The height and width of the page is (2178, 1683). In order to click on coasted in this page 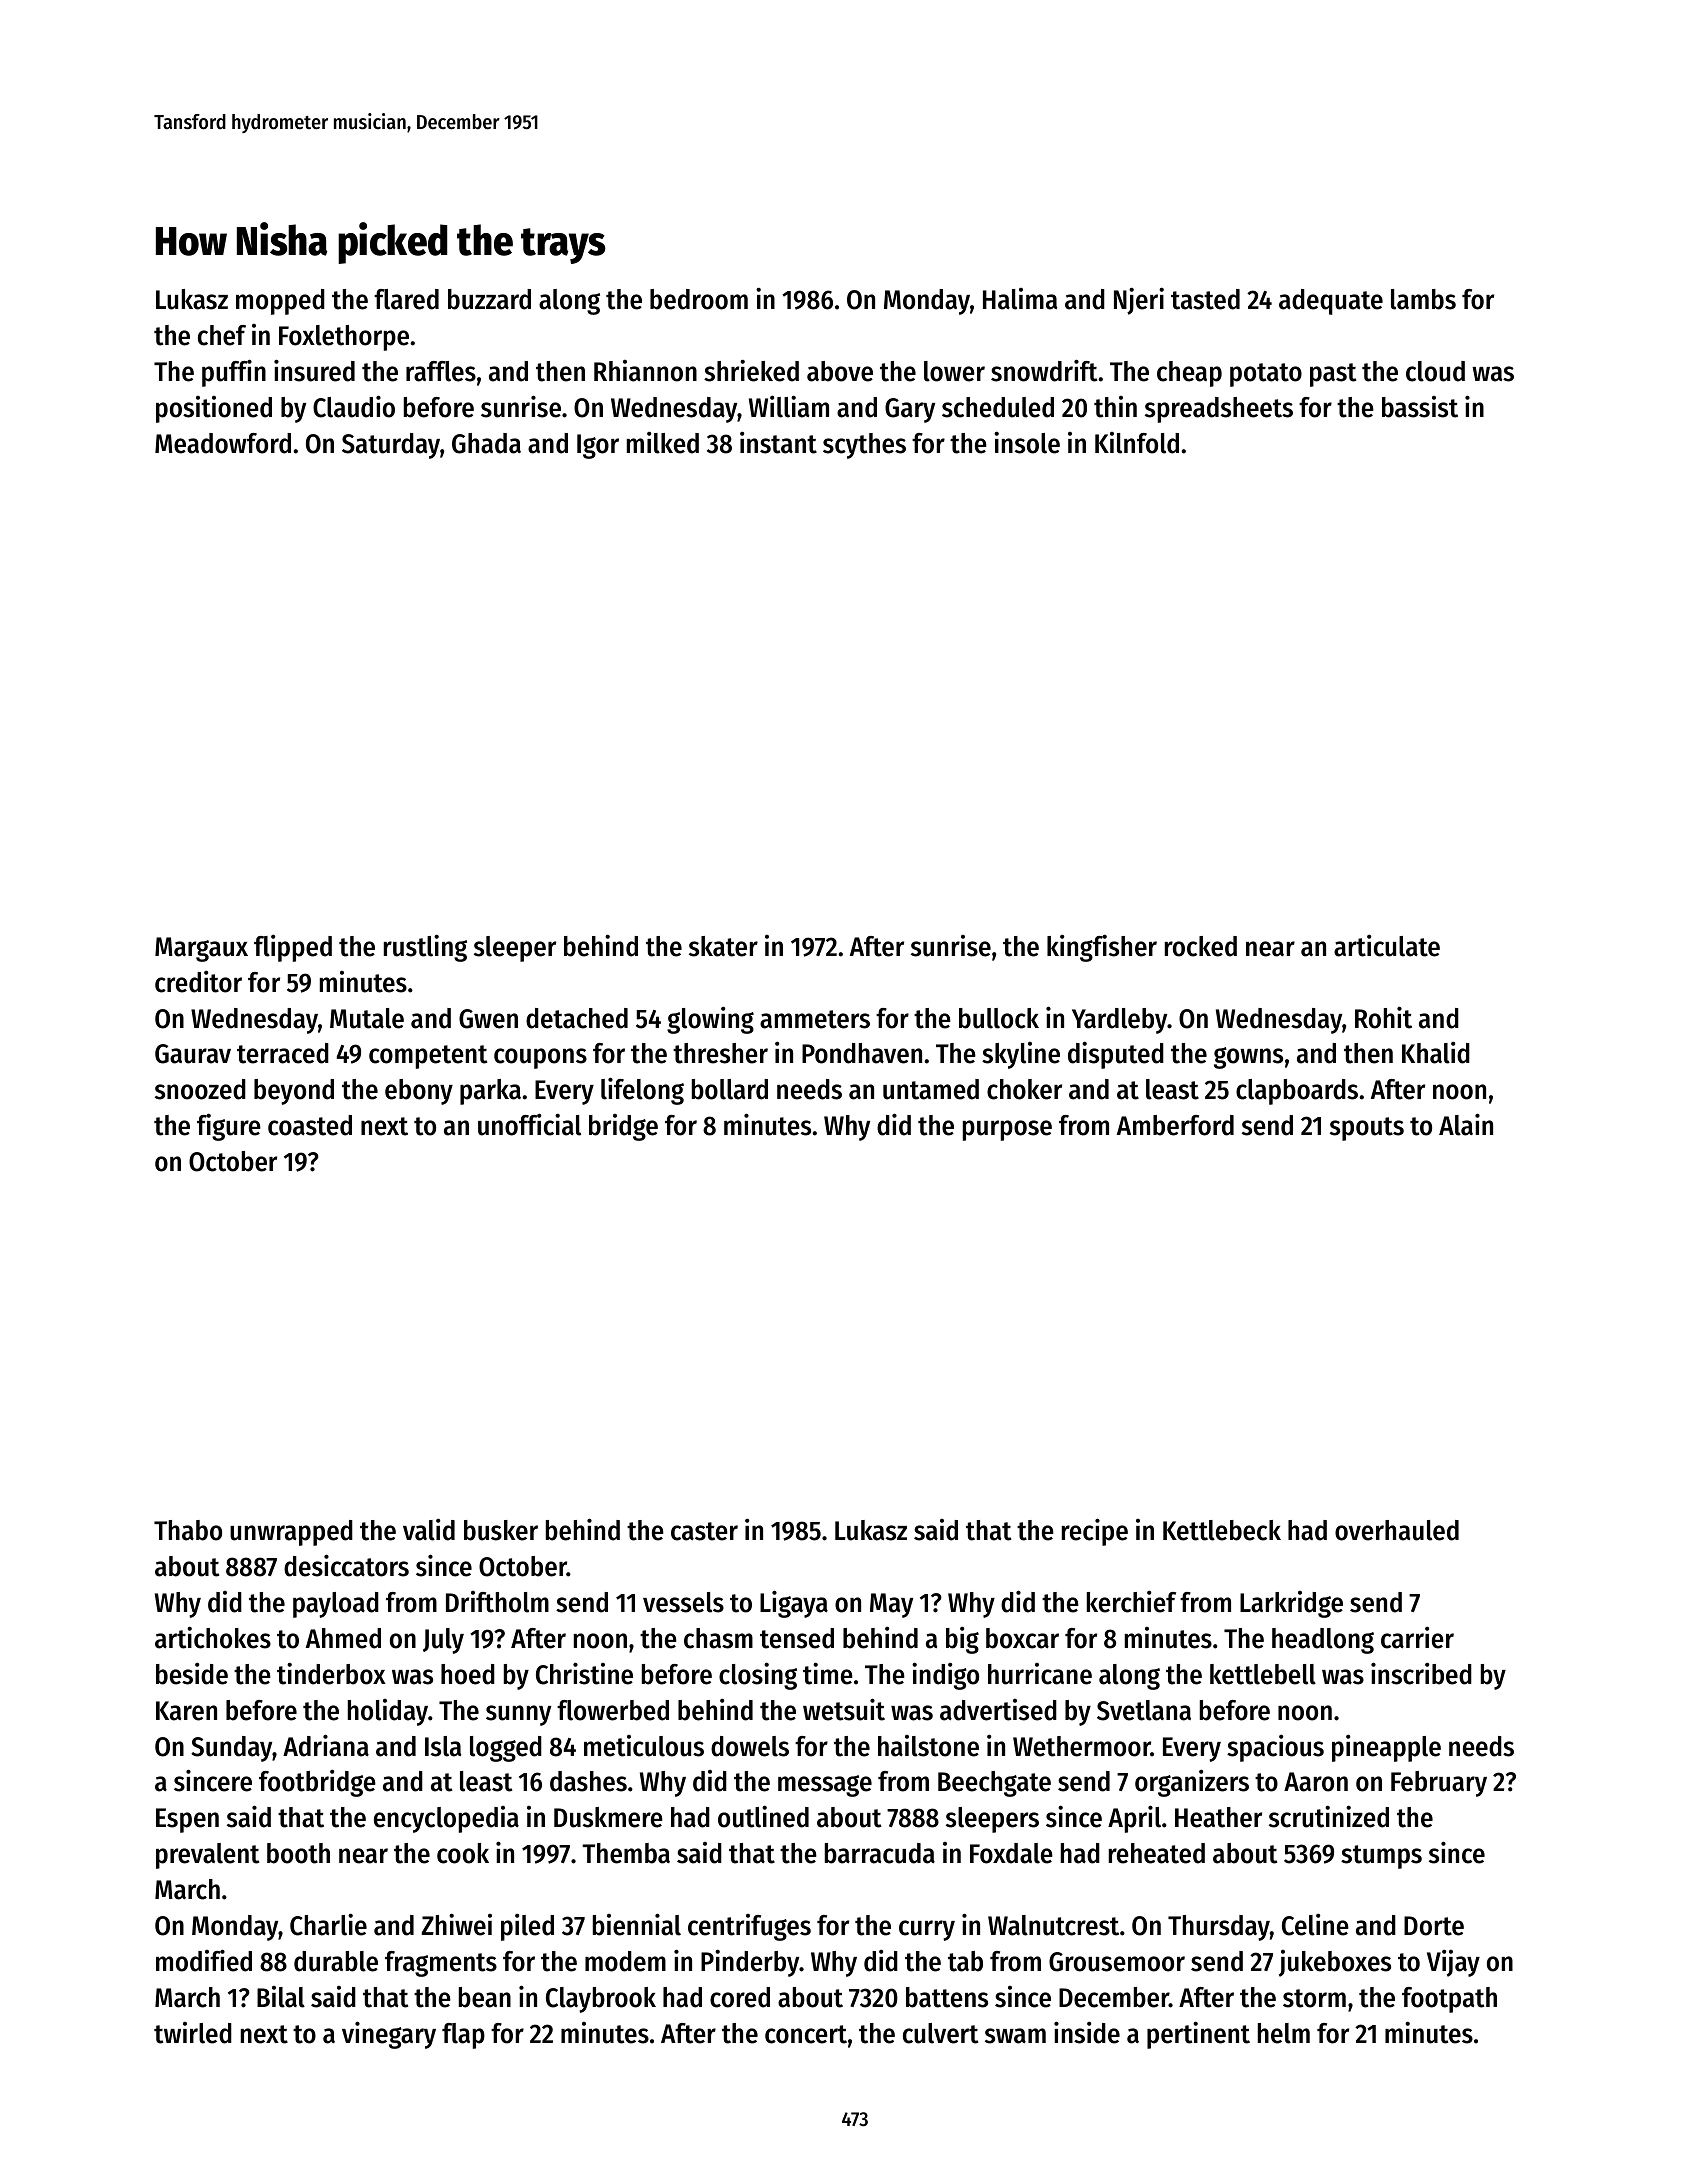, I will do `click(310, 1125)`.
